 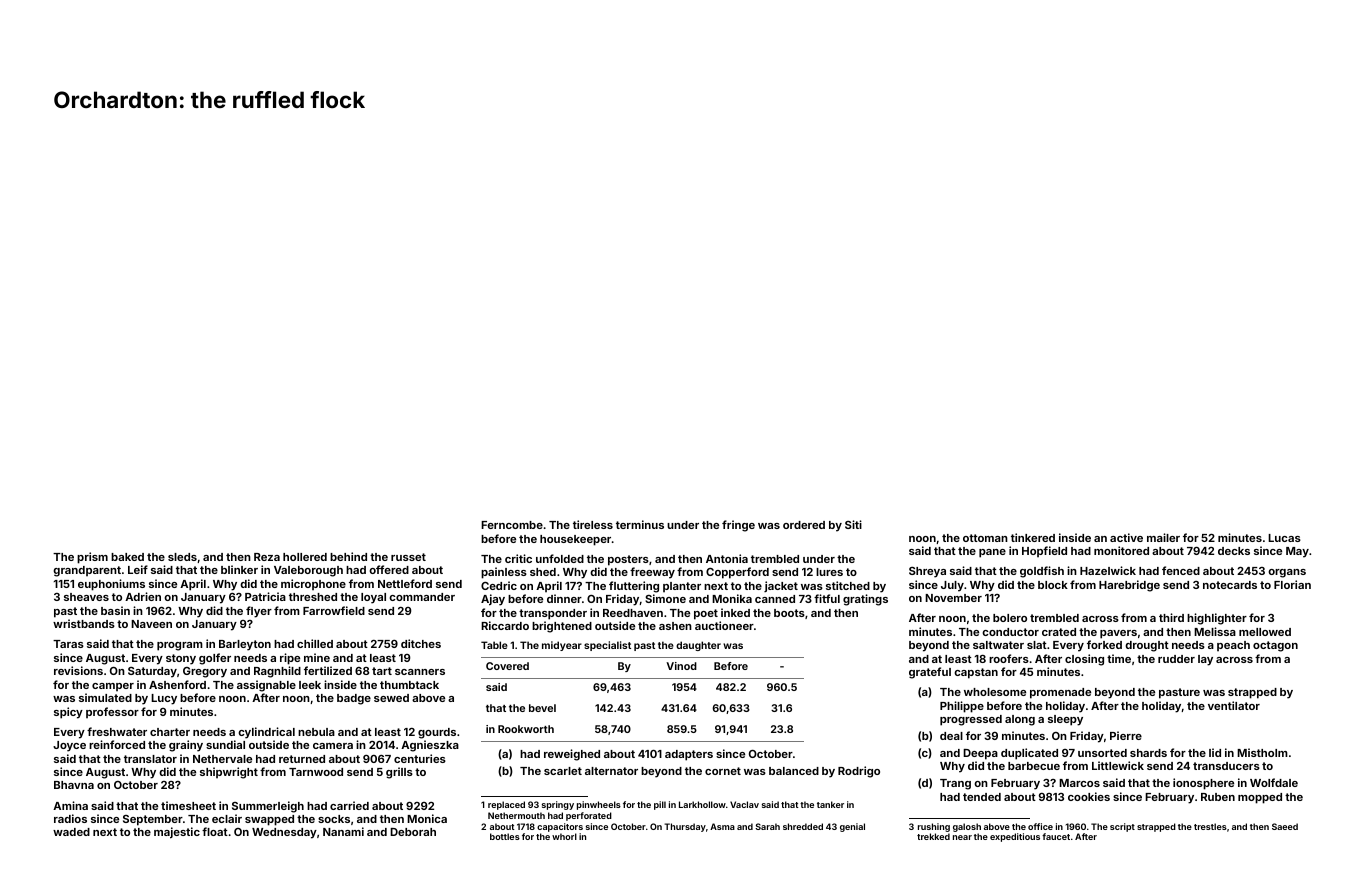 What do you see at coordinates (1121, 550) in the image?
I see `monitored` at bounding box center [1121, 550].
